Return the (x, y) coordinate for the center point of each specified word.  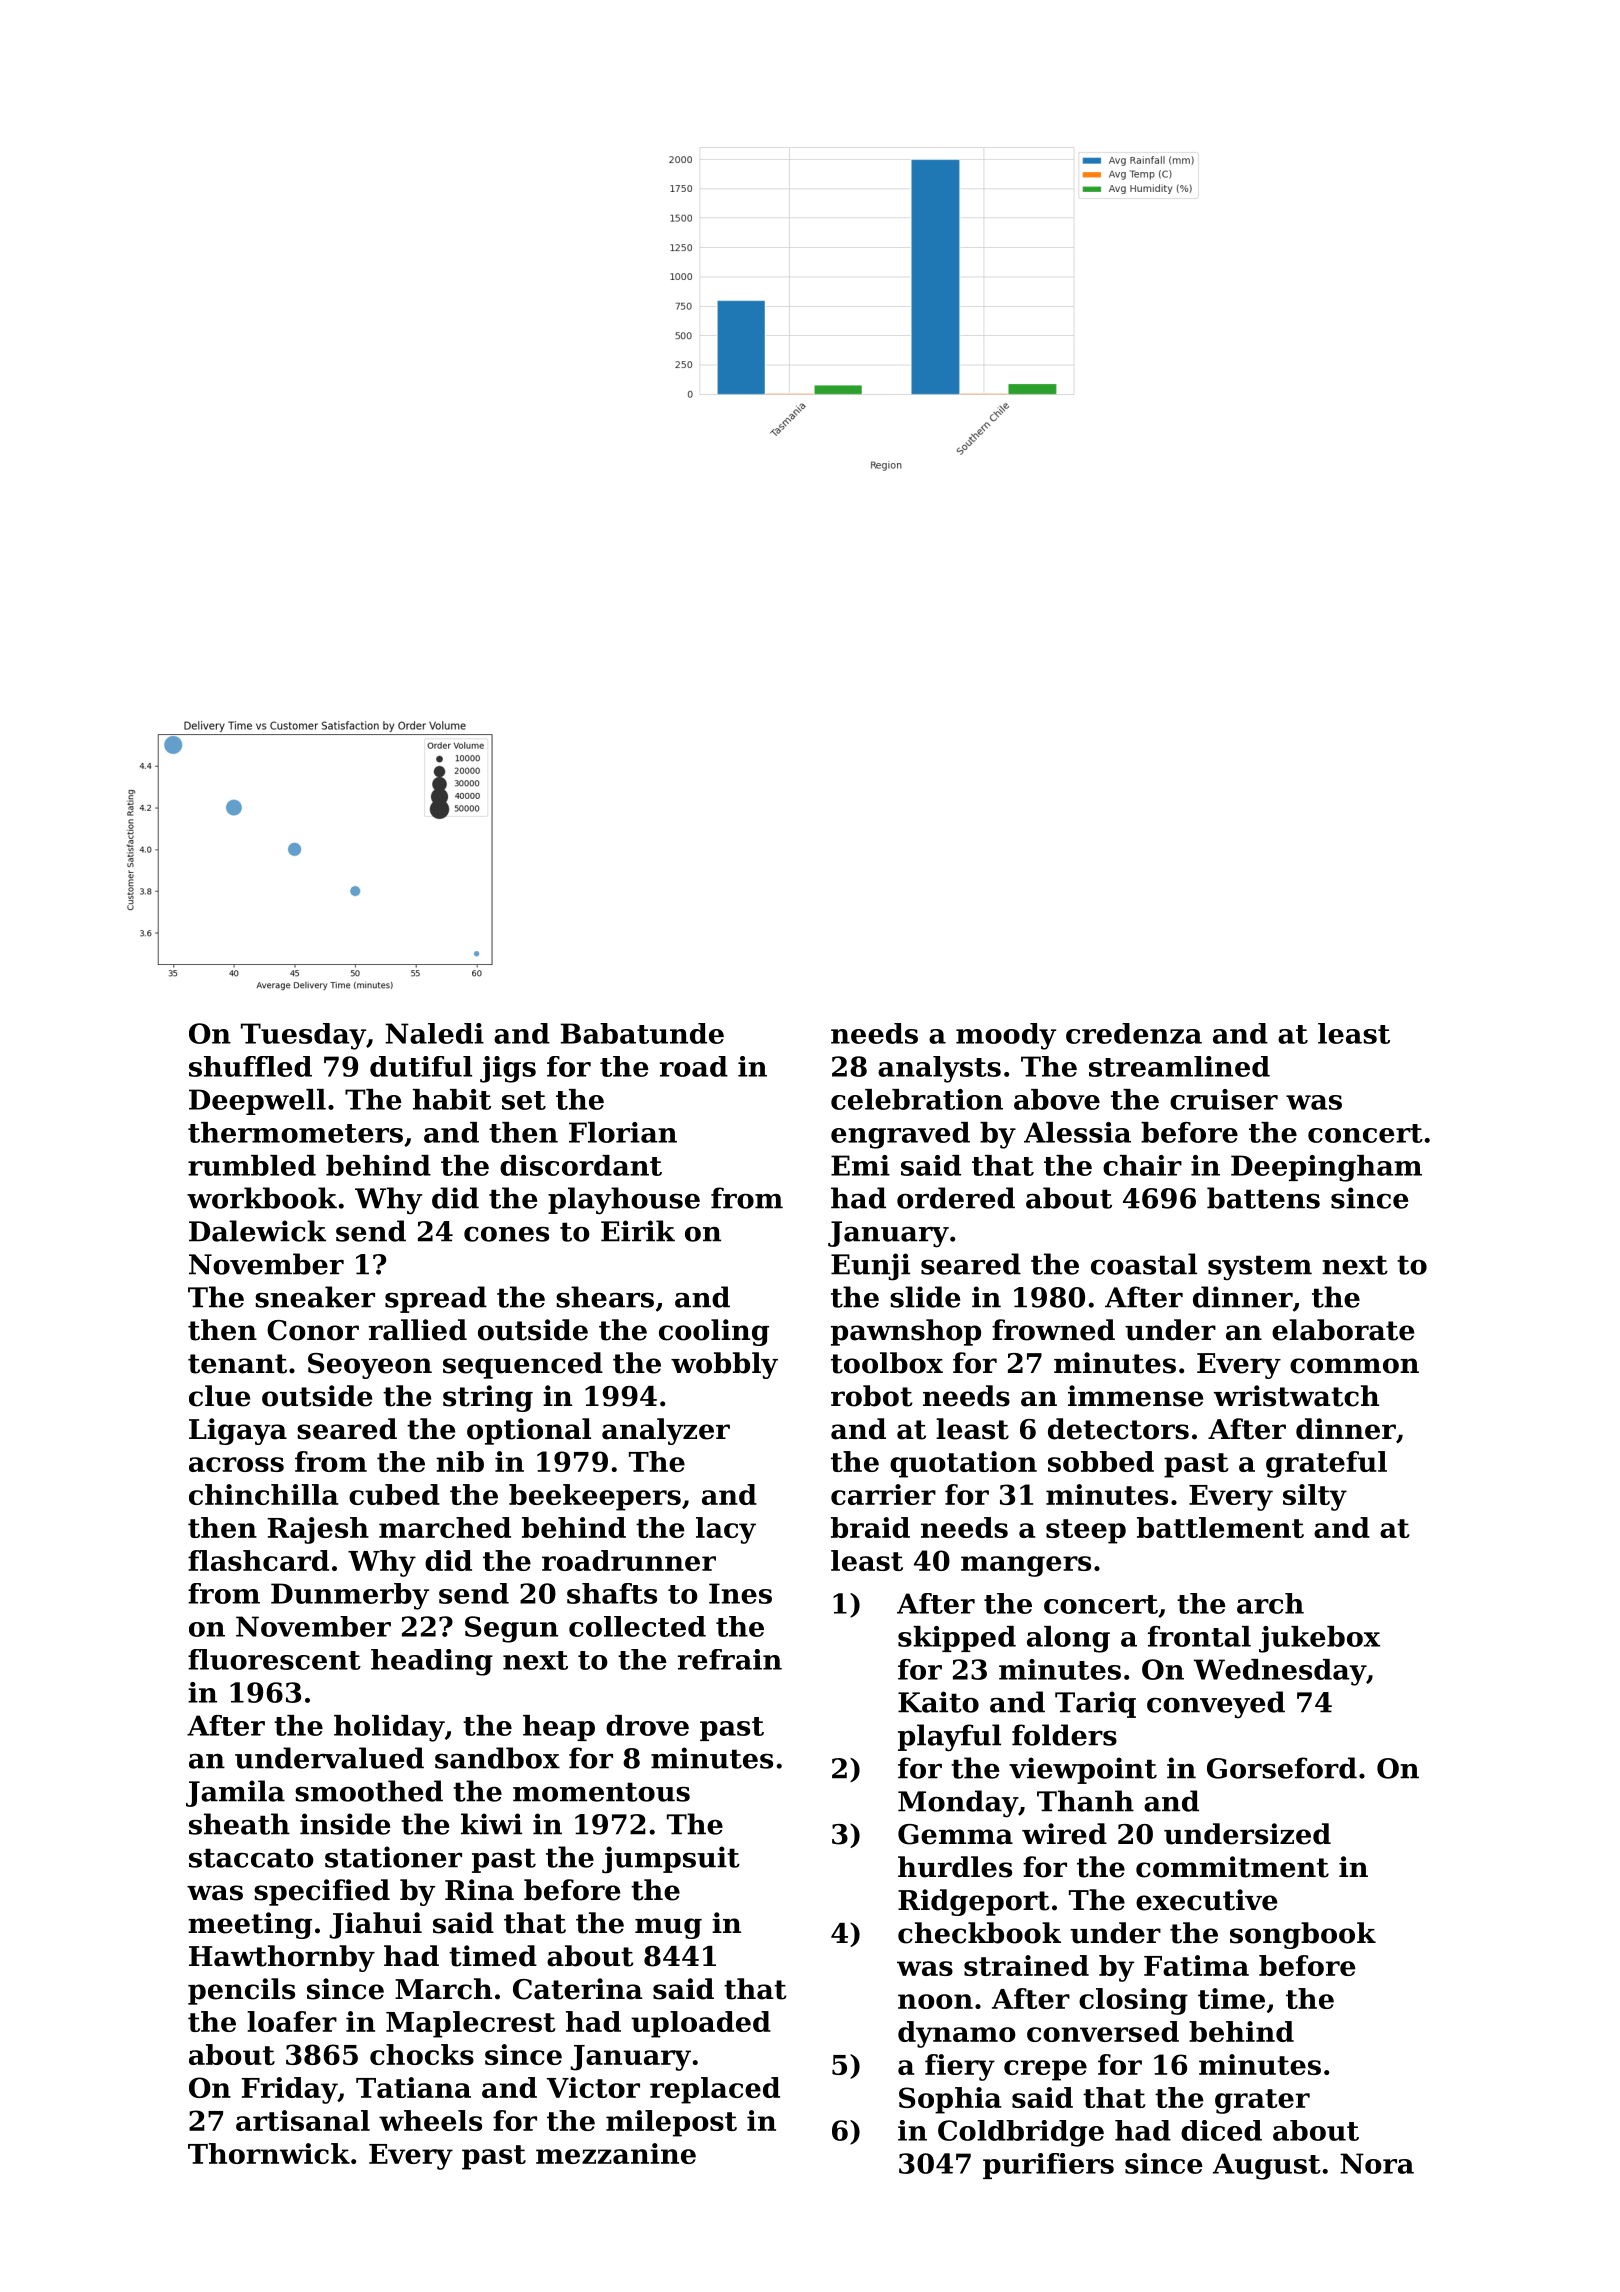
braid (870, 1527)
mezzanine (616, 2153)
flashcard (258, 1560)
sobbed (1101, 1461)
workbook (262, 1198)
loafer (292, 2021)
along (1068, 1639)
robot (872, 1396)
